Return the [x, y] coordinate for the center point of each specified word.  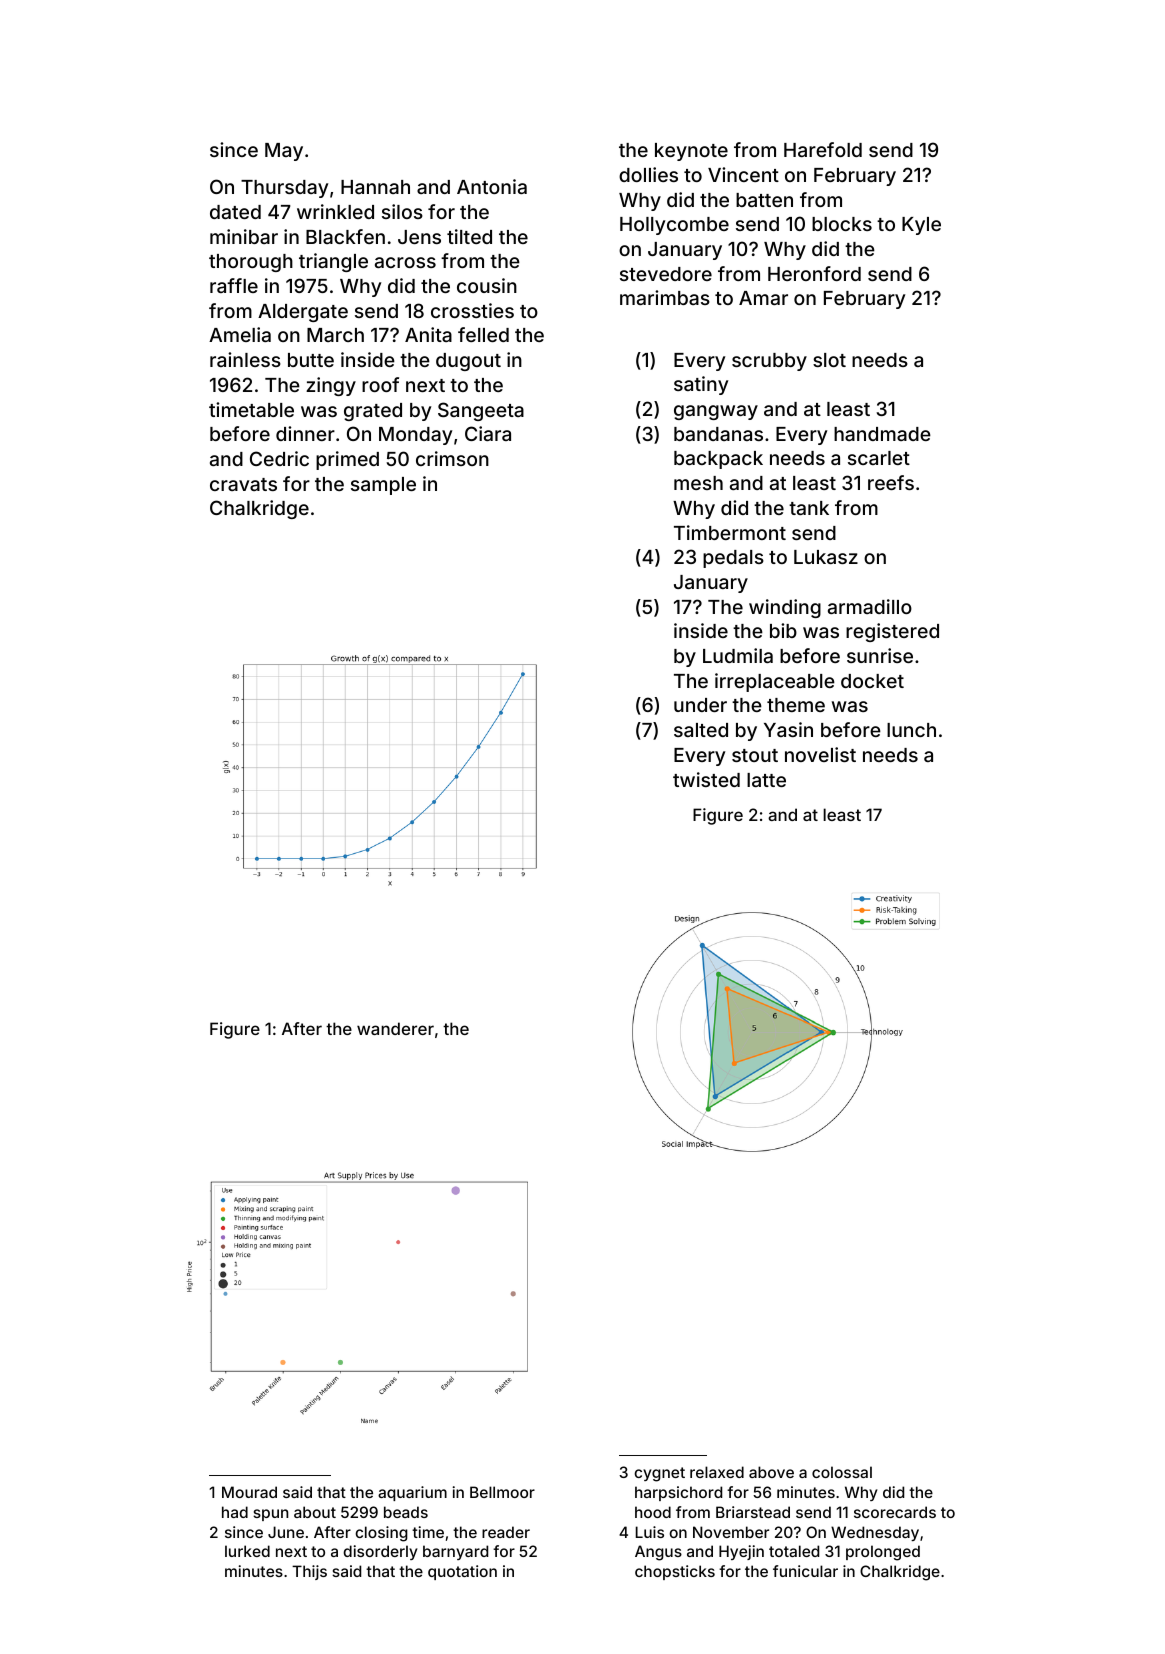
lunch [911, 730]
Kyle [921, 226]
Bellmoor [502, 1492]
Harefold [823, 149]
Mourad [249, 1492]
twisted [706, 779]
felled [483, 334]
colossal [842, 1472]
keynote [691, 152]
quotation [462, 1572]
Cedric [279, 458]
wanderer [395, 1028]
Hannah [375, 187]
